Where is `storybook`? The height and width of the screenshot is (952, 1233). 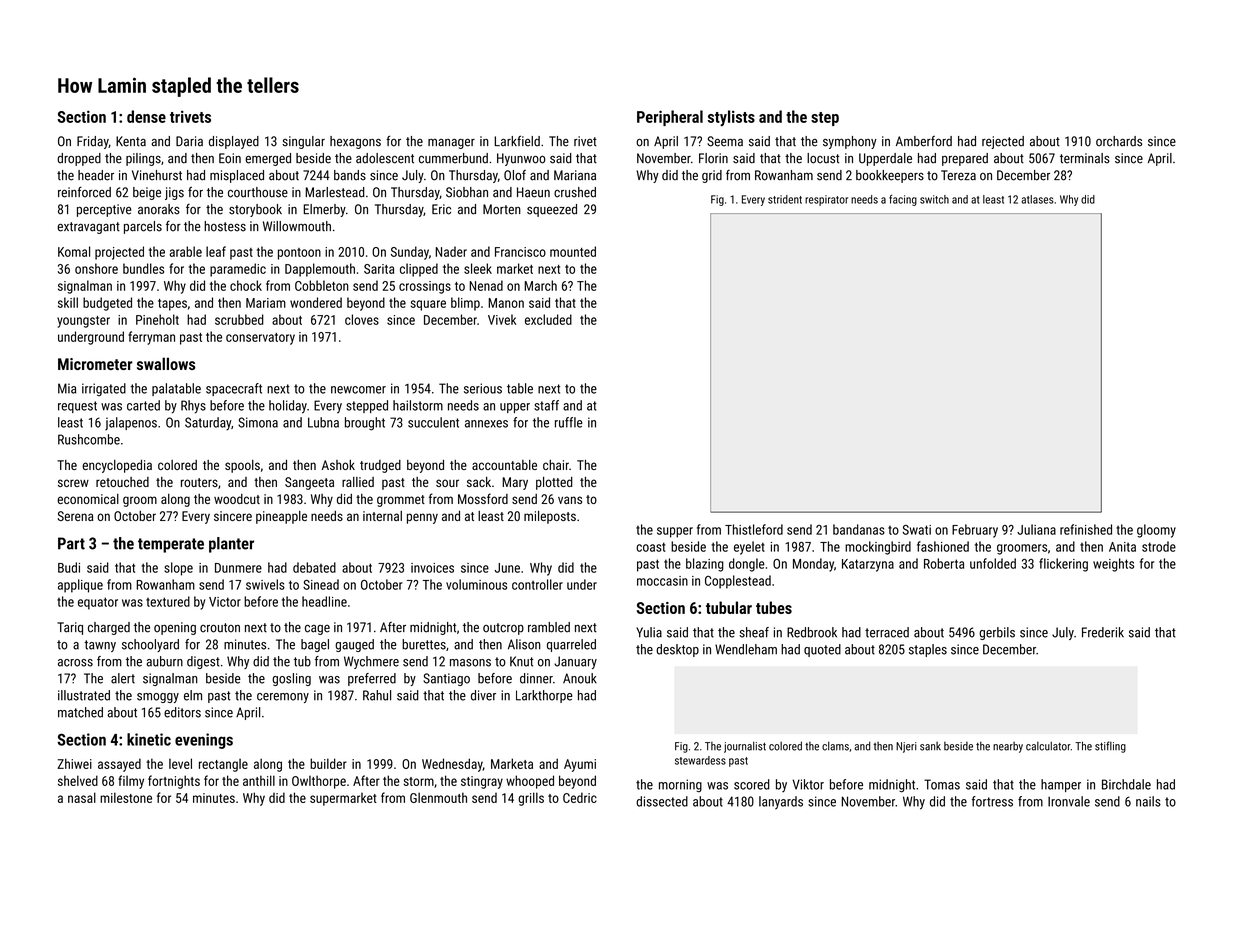 storybook is located at coordinates (255, 210).
